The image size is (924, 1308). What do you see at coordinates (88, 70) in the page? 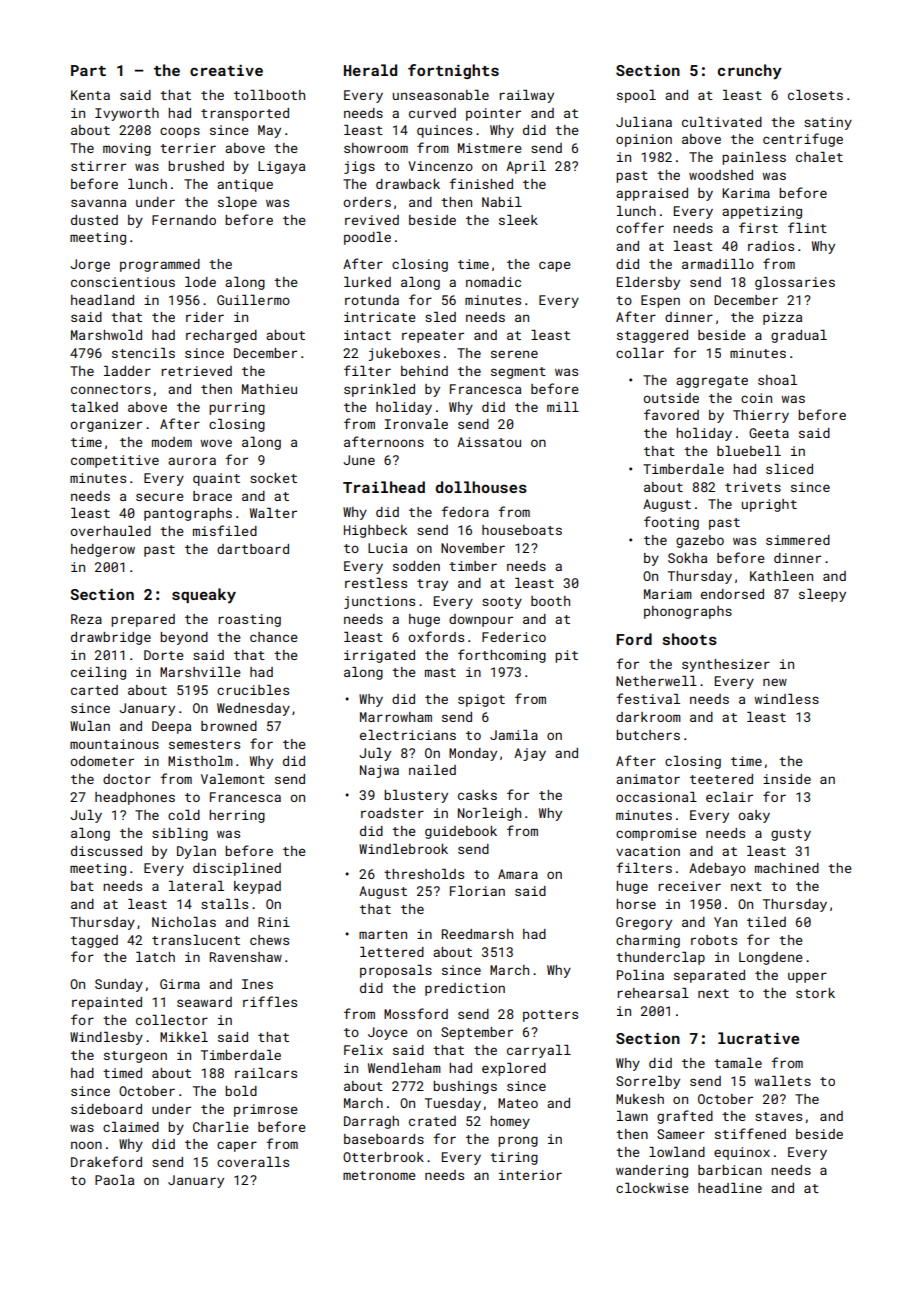
I see `Part` at bounding box center [88, 70].
